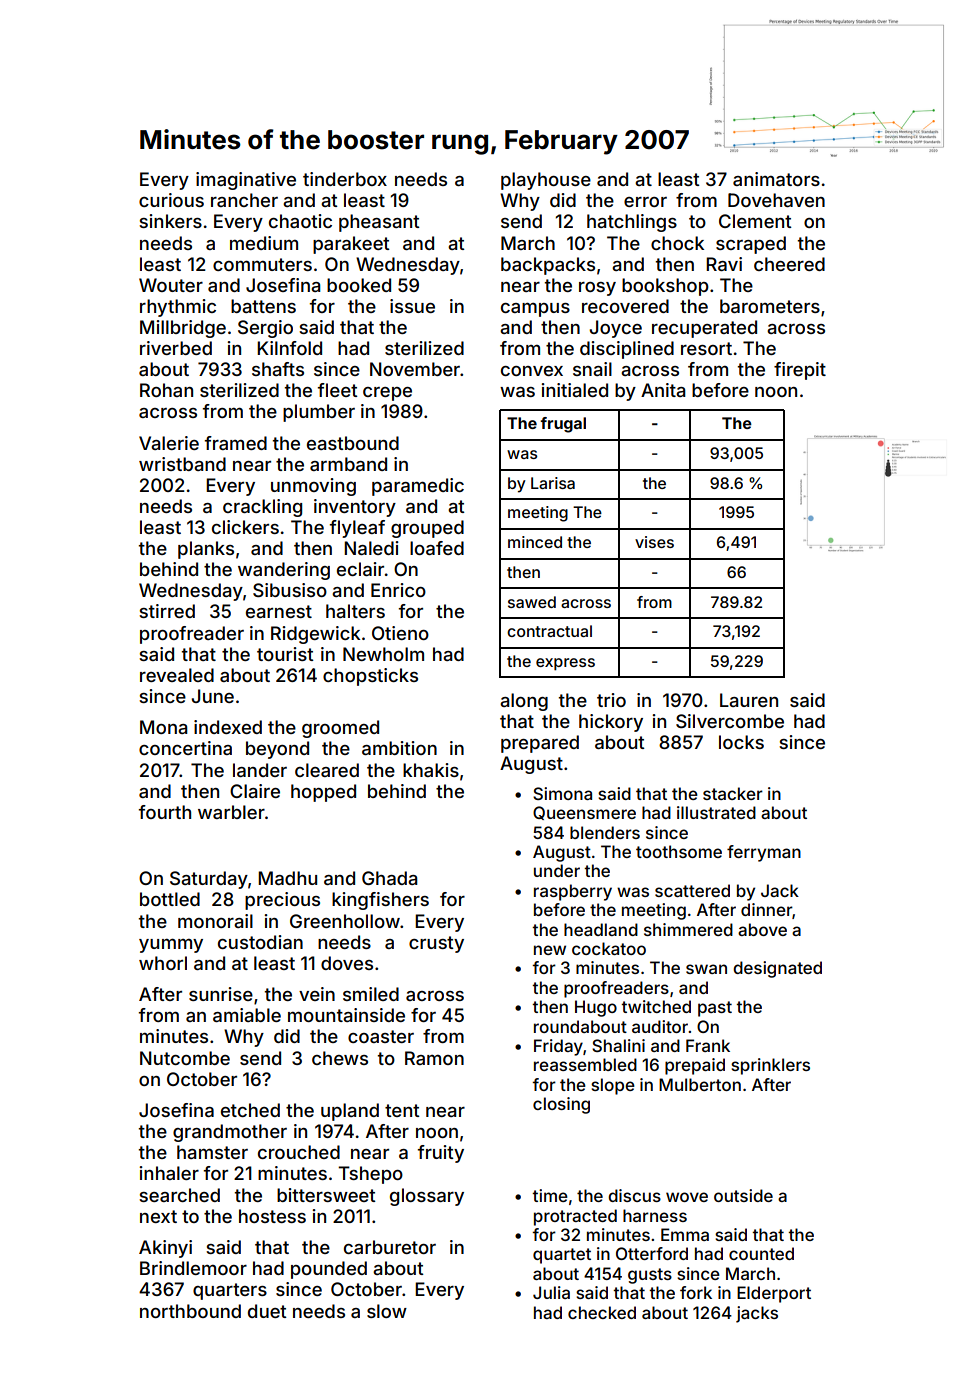  What do you see at coordinates (329, 1270) in the screenshot?
I see `pounded` at bounding box center [329, 1270].
